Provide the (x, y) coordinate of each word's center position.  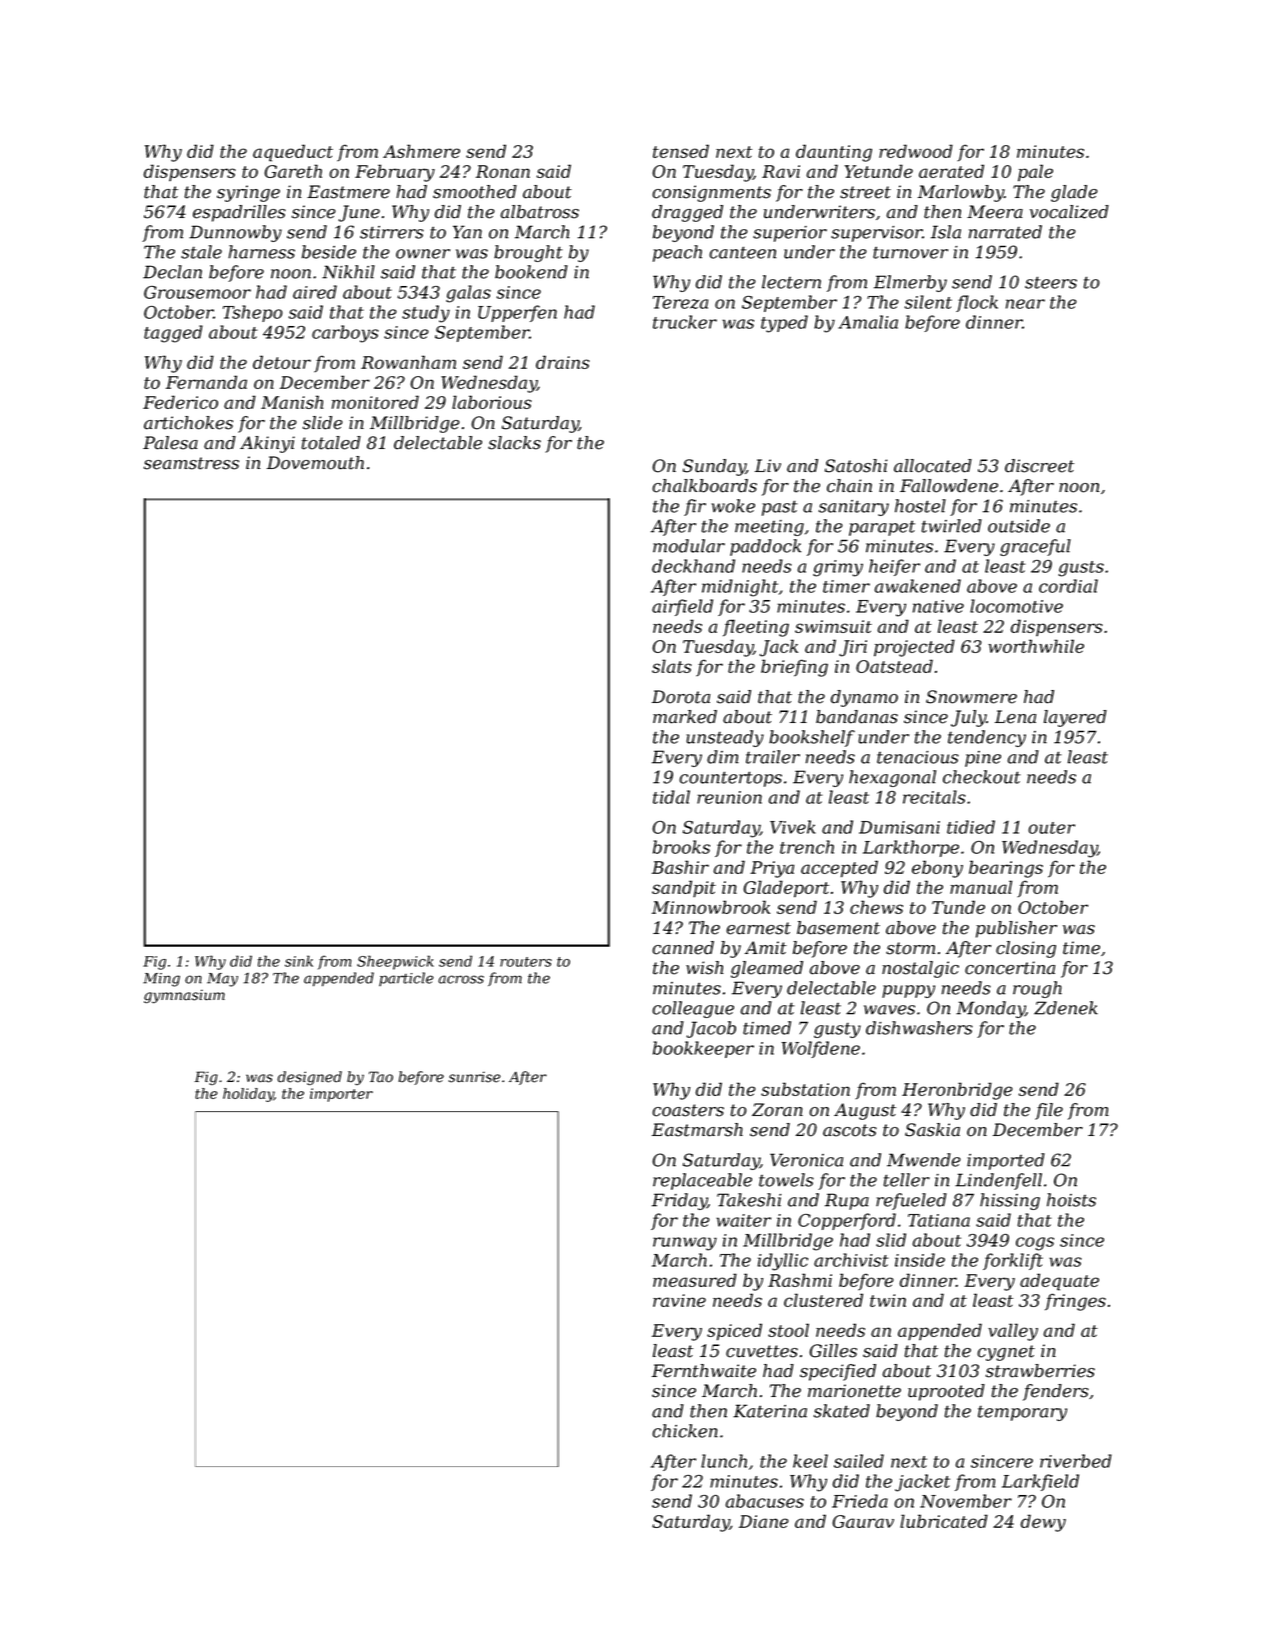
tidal (671, 797)
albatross (539, 212)
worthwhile (1036, 646)
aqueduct (293, 153)
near (1025, 304)
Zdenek (1066, 1008)
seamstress (191, 463)
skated (842, 1411)
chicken (685, 1431)
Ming (161, 980)
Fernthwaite (704, 1371)
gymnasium (184, 996)
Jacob (711, 1029)
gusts (1081, 569)
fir (695, 507)
